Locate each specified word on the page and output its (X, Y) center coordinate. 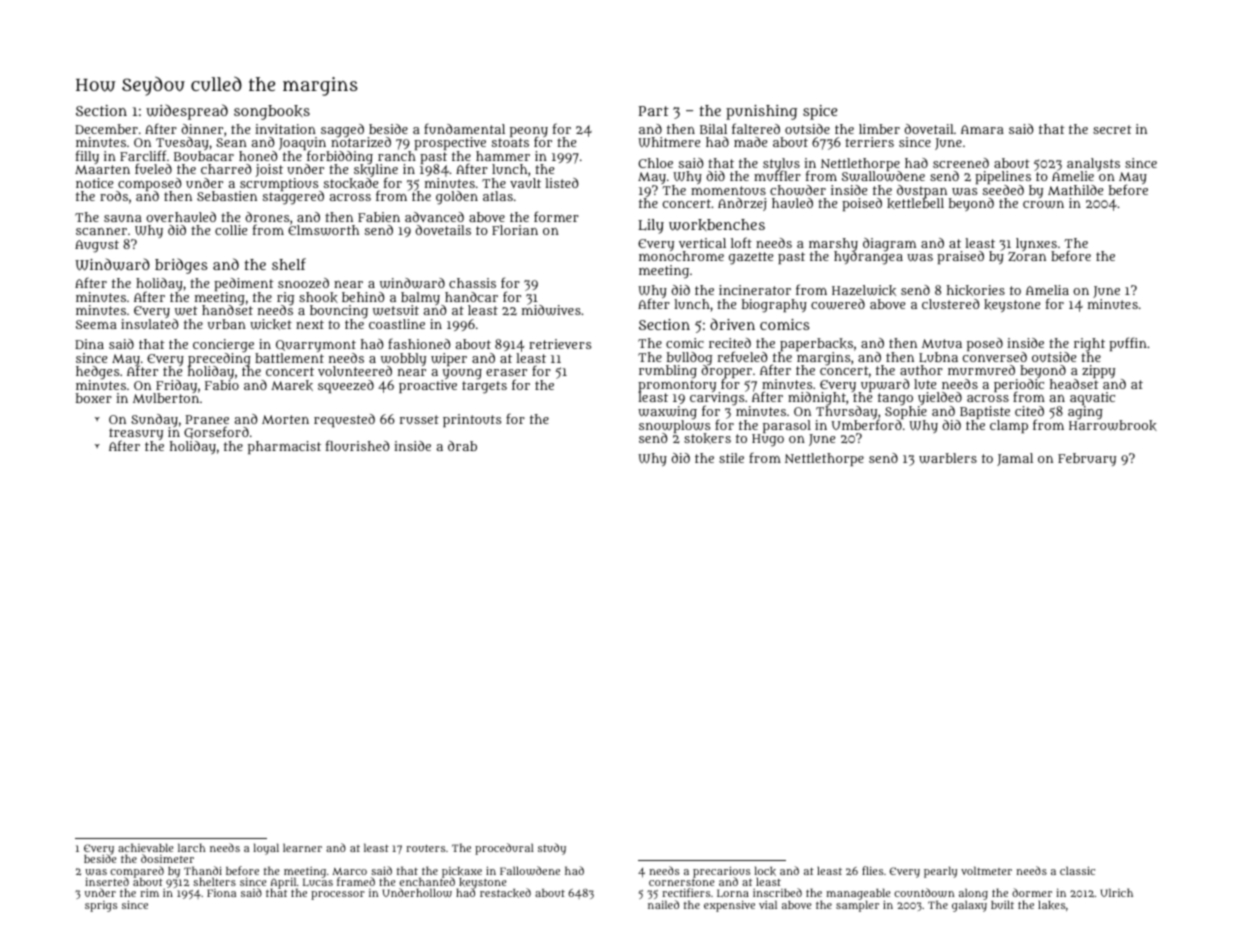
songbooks (272, 112)
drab (462, 446)
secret (1112, 129)
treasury (136, 434)
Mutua (942, 343)
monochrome (681, 256)
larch (191, 847)
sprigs (101, 906)
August (97, 246)
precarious (721, 872)
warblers (948, 458)
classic (1077, 870)
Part (654, 111)
